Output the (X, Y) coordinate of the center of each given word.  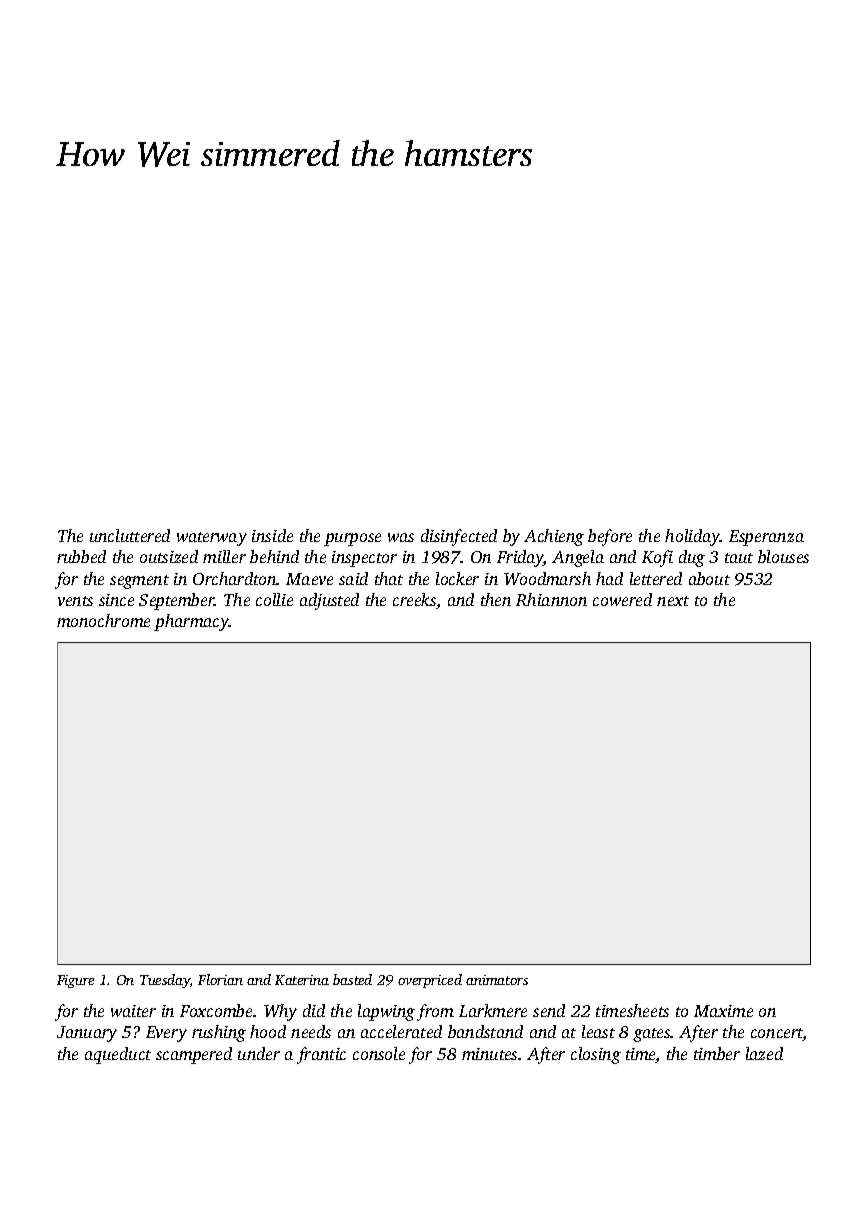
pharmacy (191, 622)
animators (497, 980)
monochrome (103, 620)
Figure (75, 981)
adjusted (329, 601)
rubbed (81, 556)
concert (777, 1034)
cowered (622, 599)
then (496, 599)
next (673, 601)
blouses (783, 556)
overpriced (430, 981)
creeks (415, 601)
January (87, 1034)
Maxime (723, 1011)
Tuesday (165, 981)
